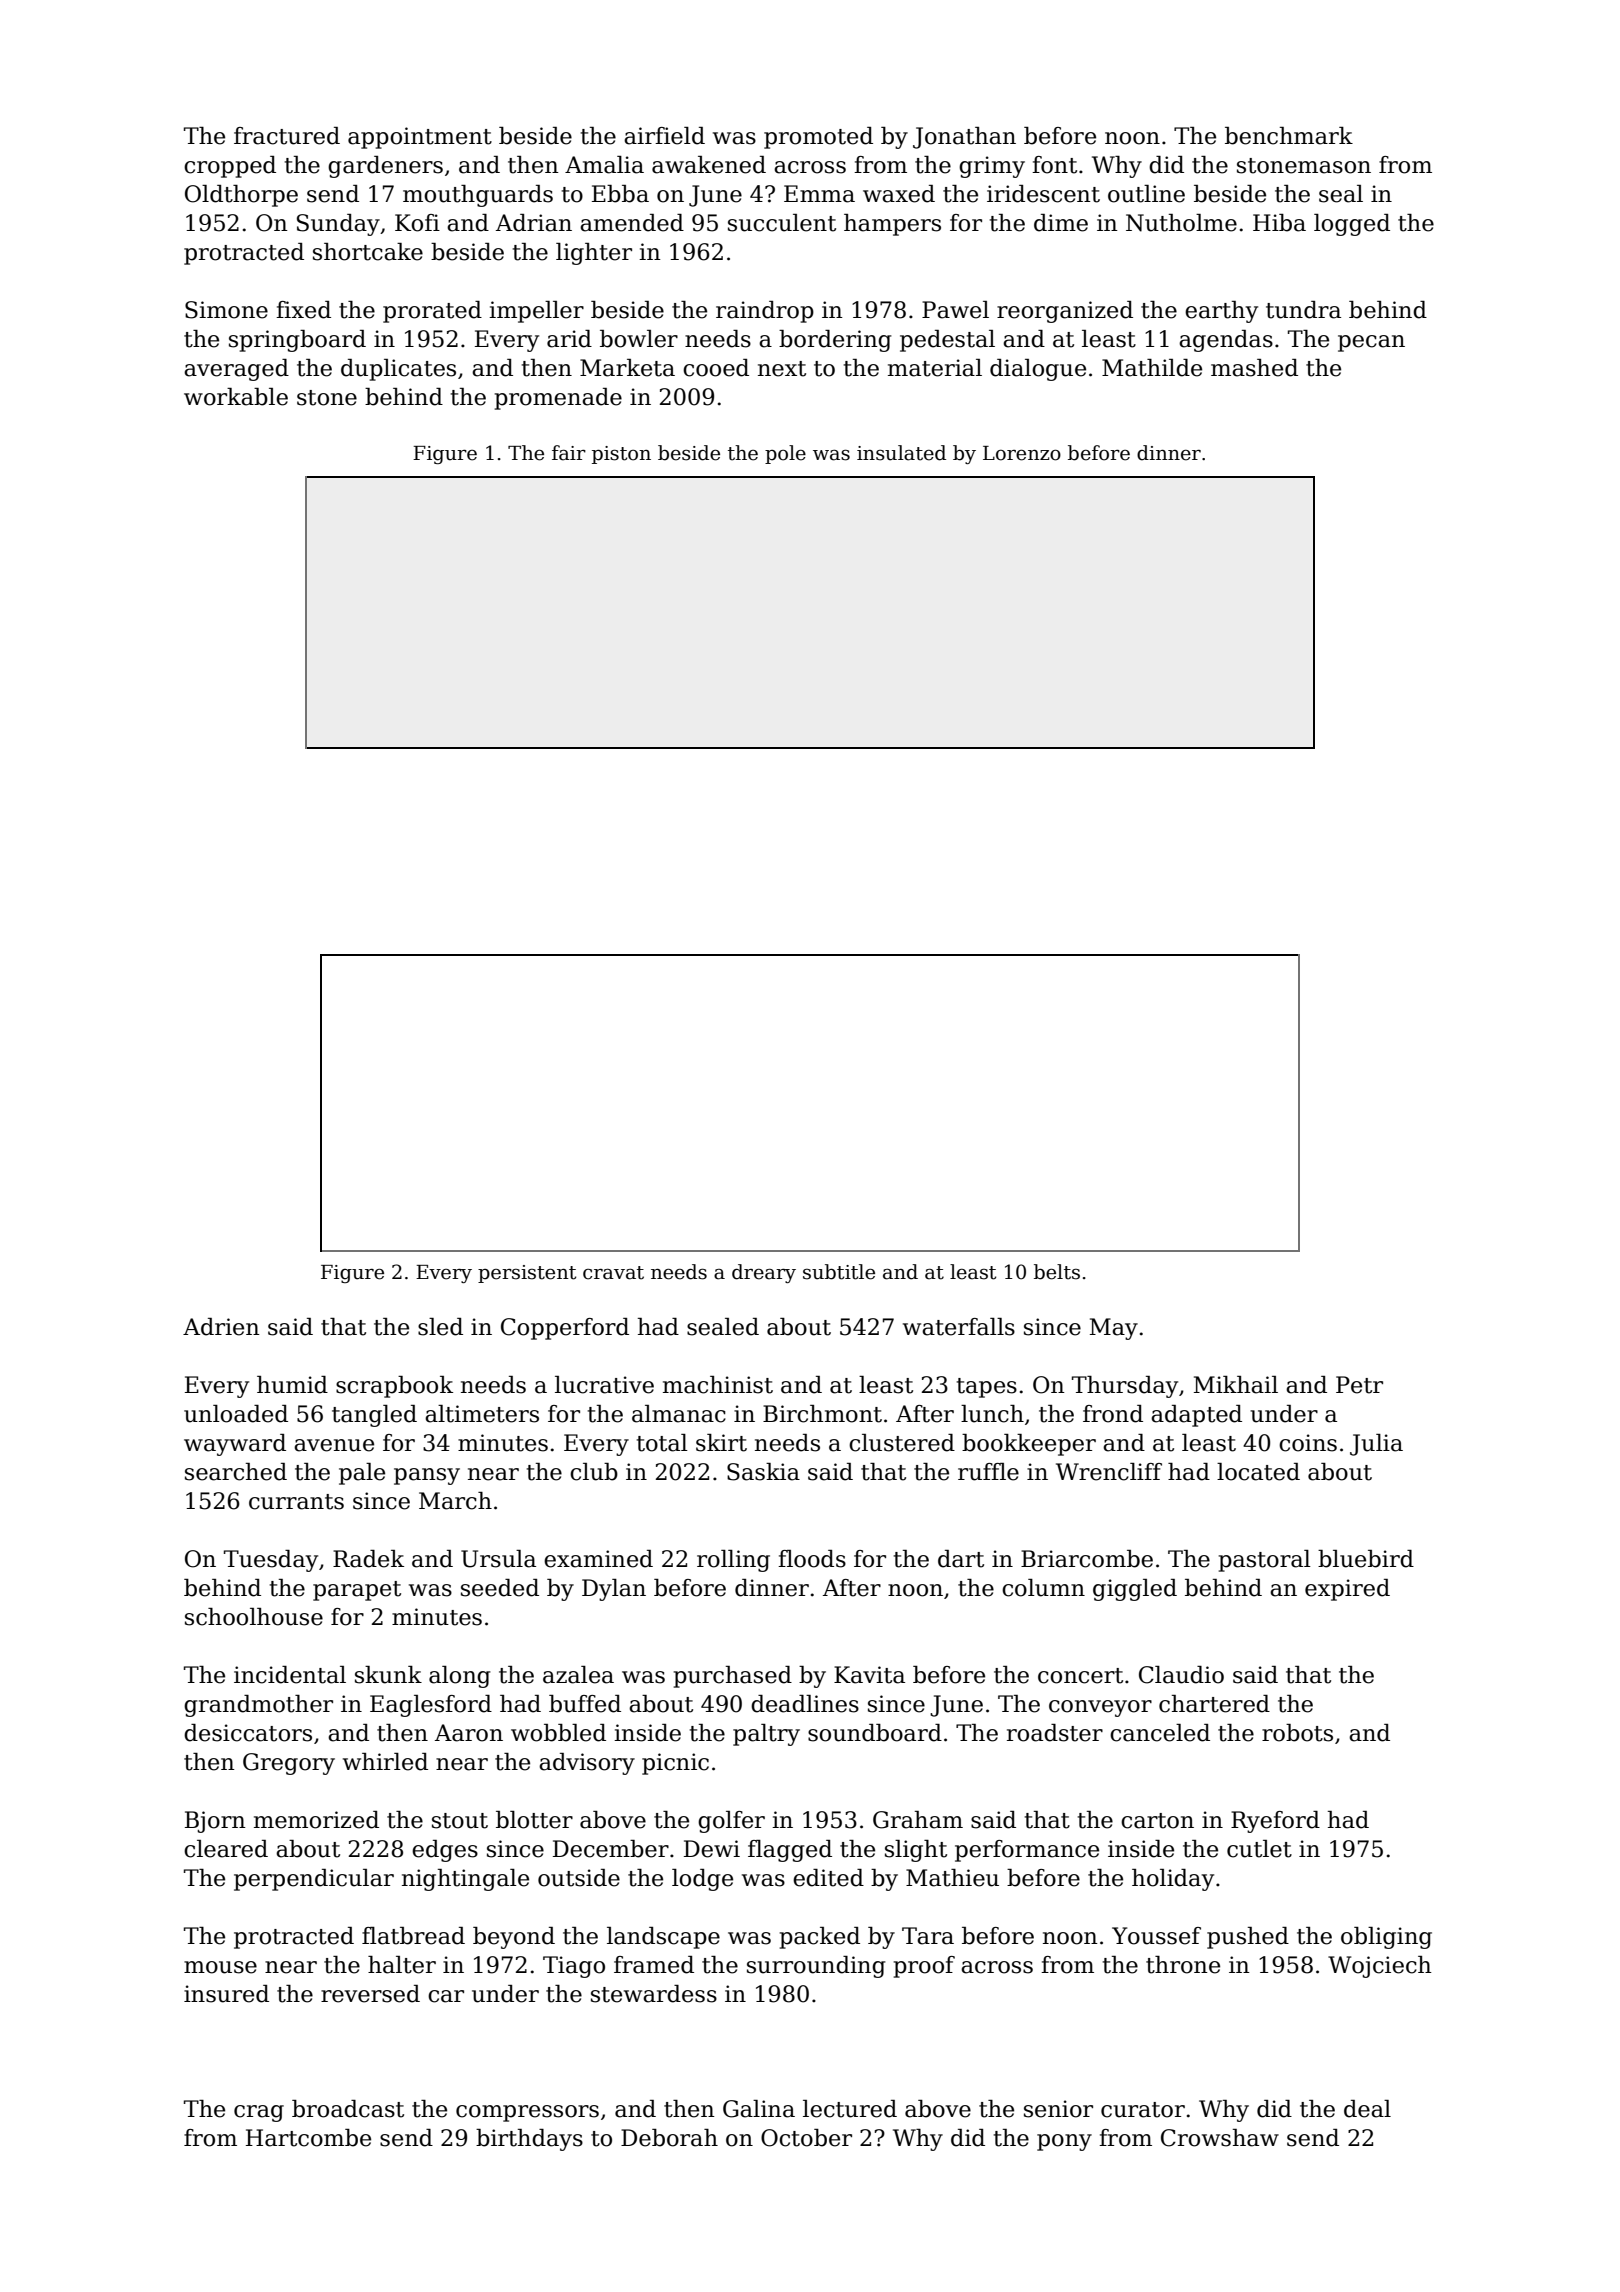  What do you see at coordinates (314, 1880) in the page?
I see `perpendicular` at bounding box center [314, 1880].
